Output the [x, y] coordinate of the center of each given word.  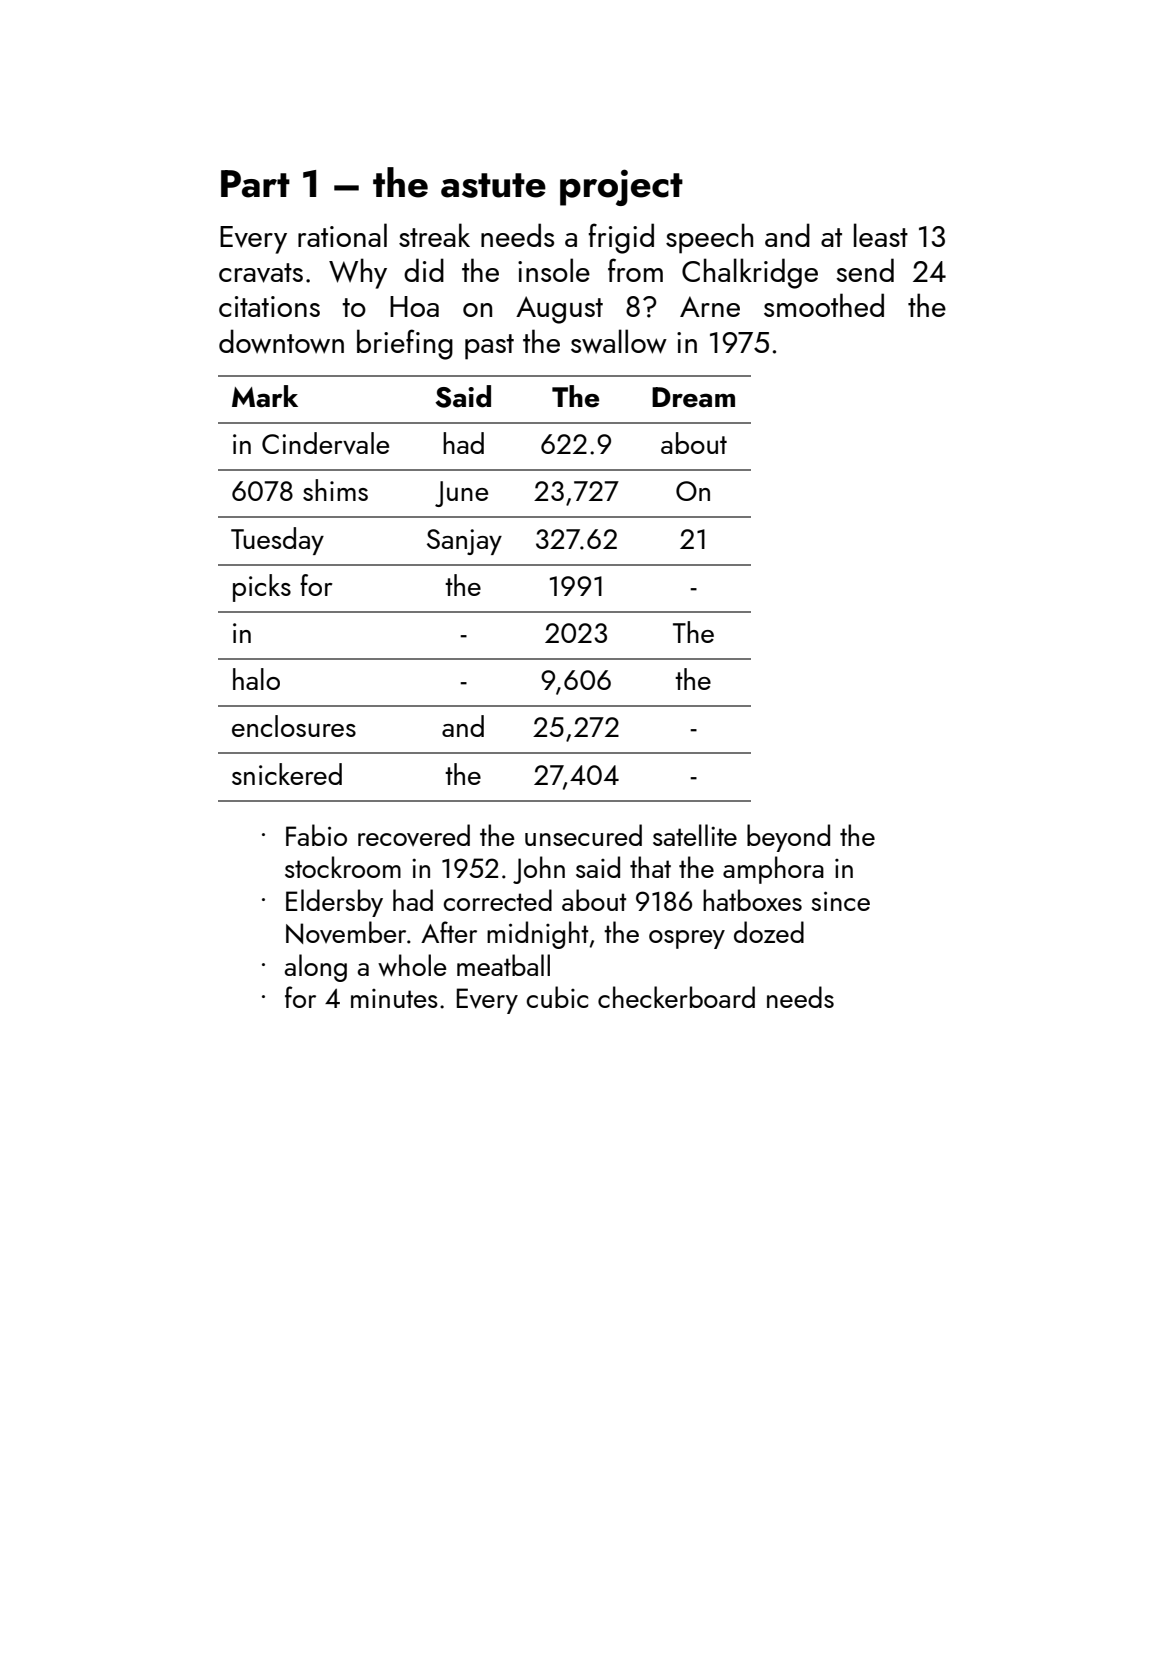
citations [269, 306]
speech [709, 238]
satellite [695, 835]
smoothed [824, 305]
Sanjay [464, 542]
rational [342, 235]
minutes [394, 998]
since [841, 901]
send [865, 270]
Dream [693, 397]
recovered [414, 835]
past [489, 347]
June [461, 494]
